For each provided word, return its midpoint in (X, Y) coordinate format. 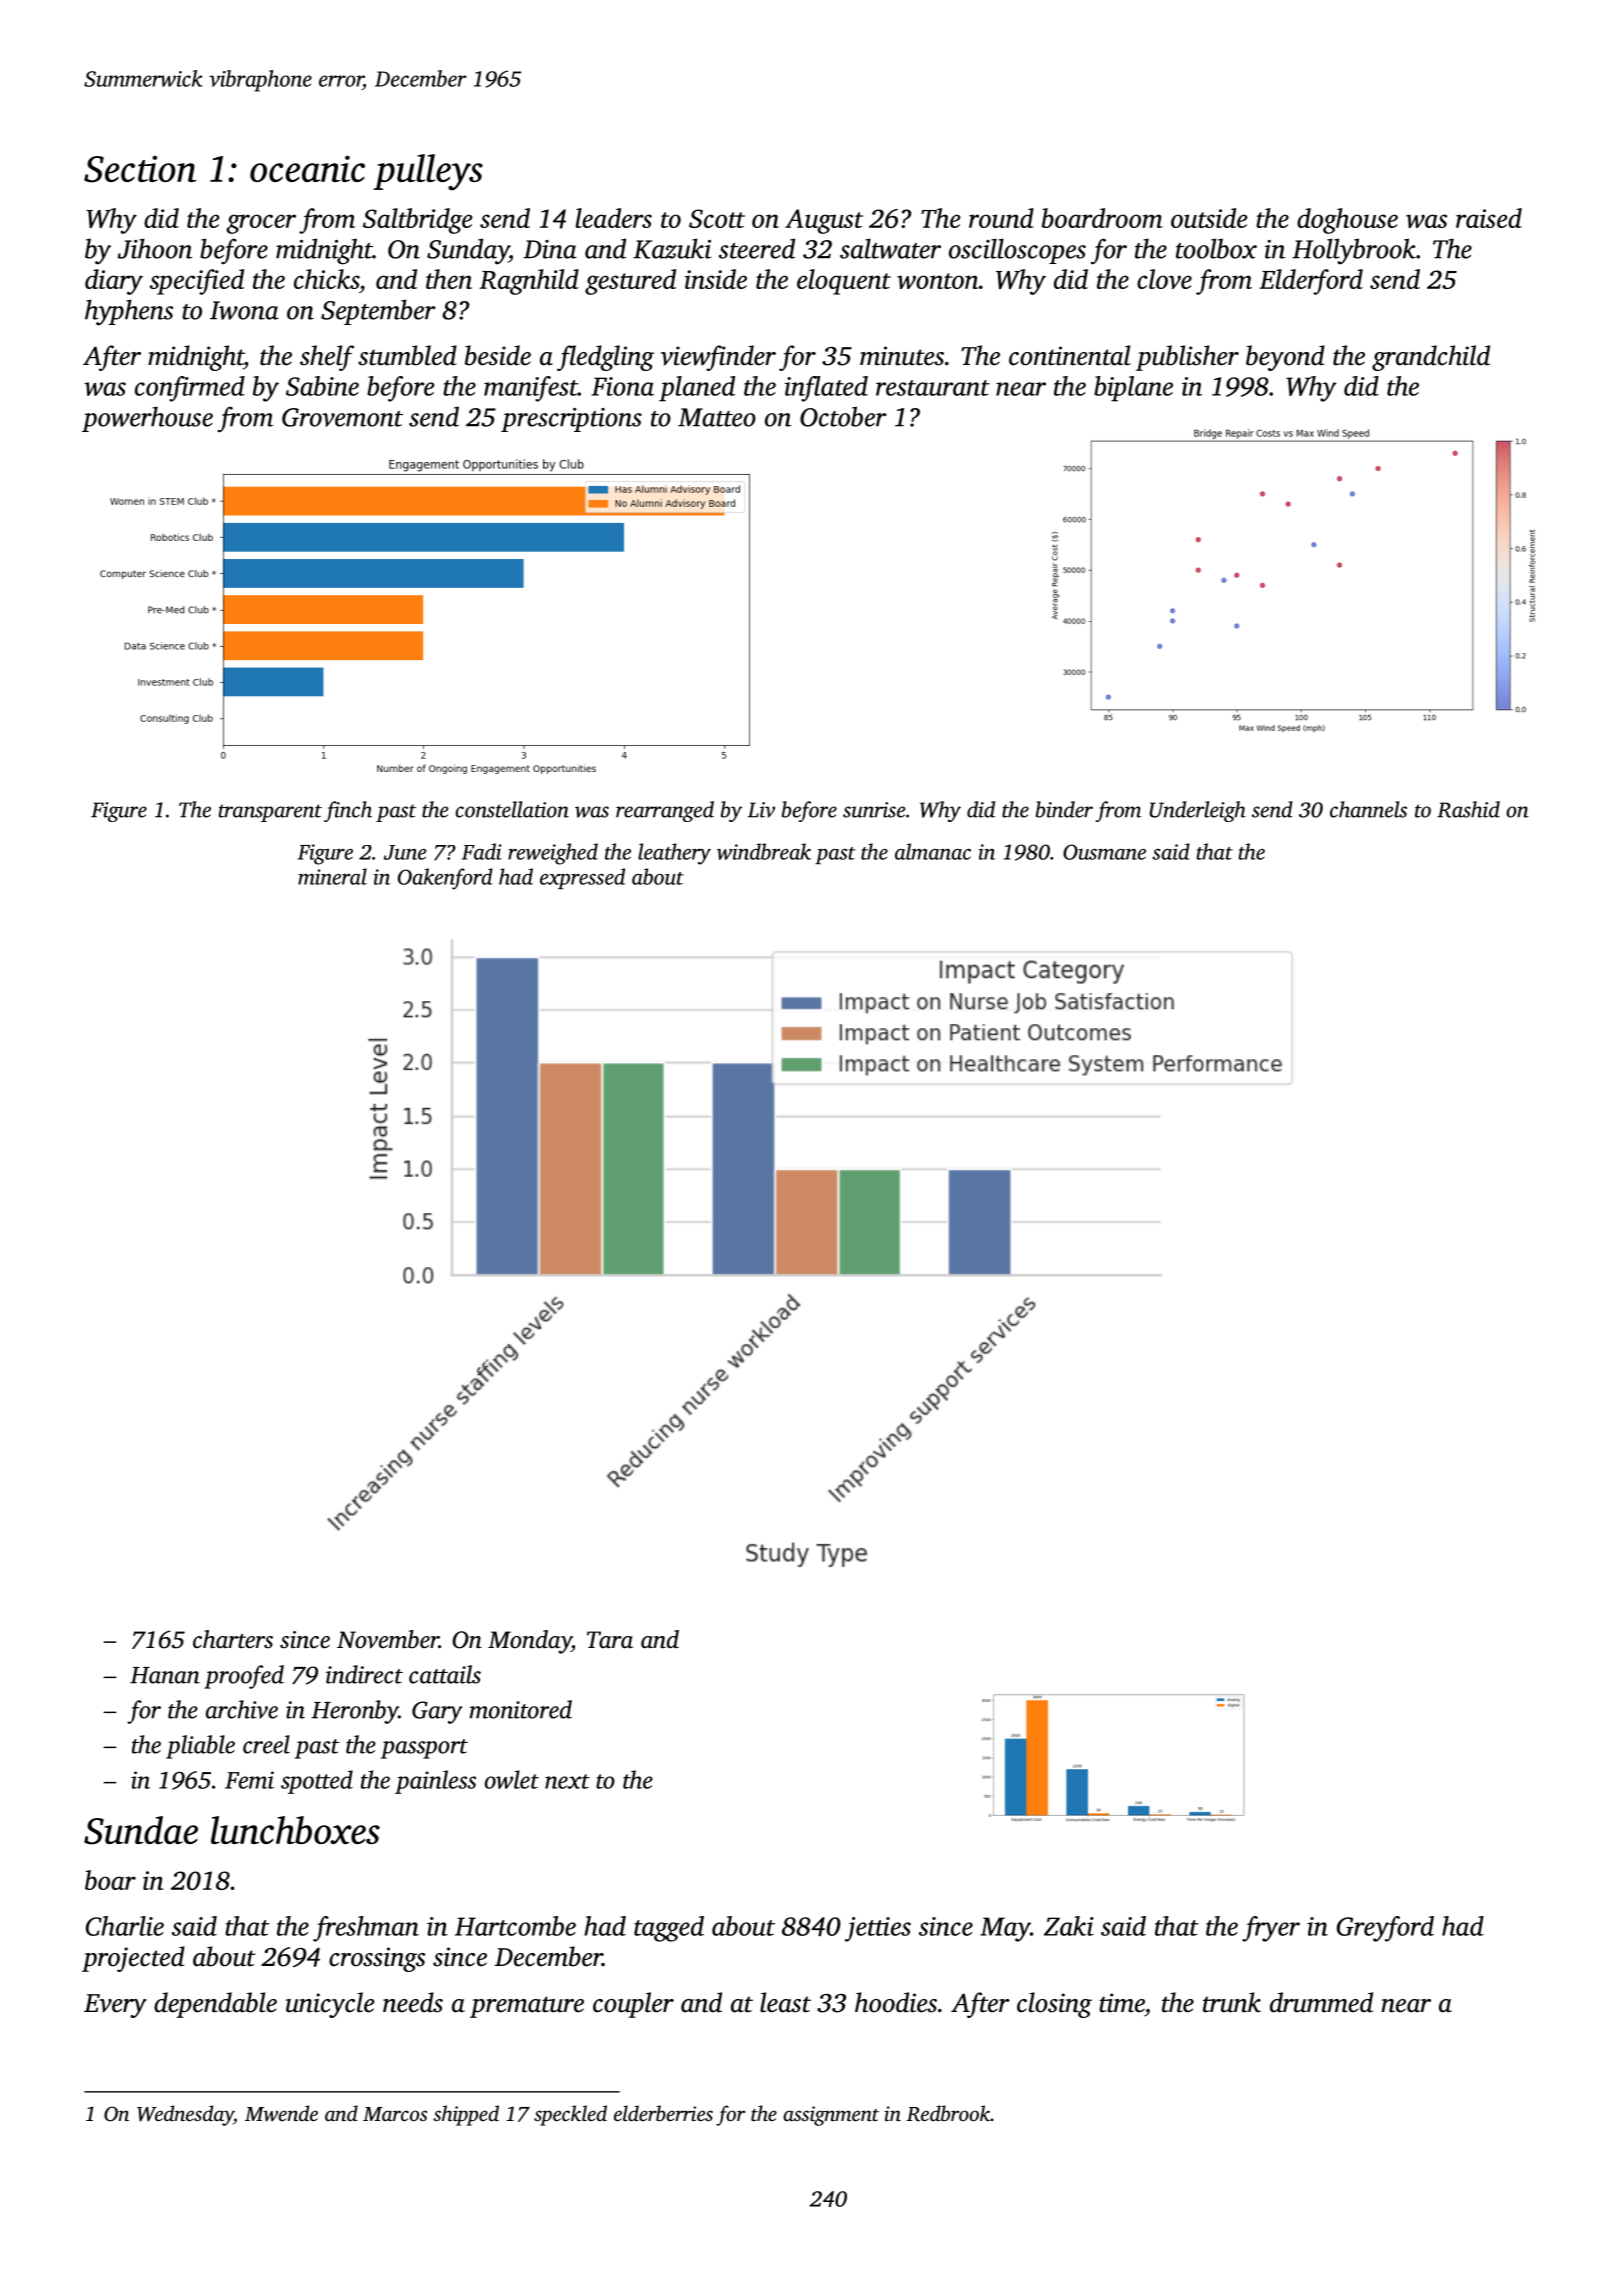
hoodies (896, 2002)
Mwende (281, 2113)
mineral (332, 876)
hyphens (129, 312)
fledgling (605, 358)
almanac (933, 851)
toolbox (1216, 248)
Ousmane (1104, 852)
